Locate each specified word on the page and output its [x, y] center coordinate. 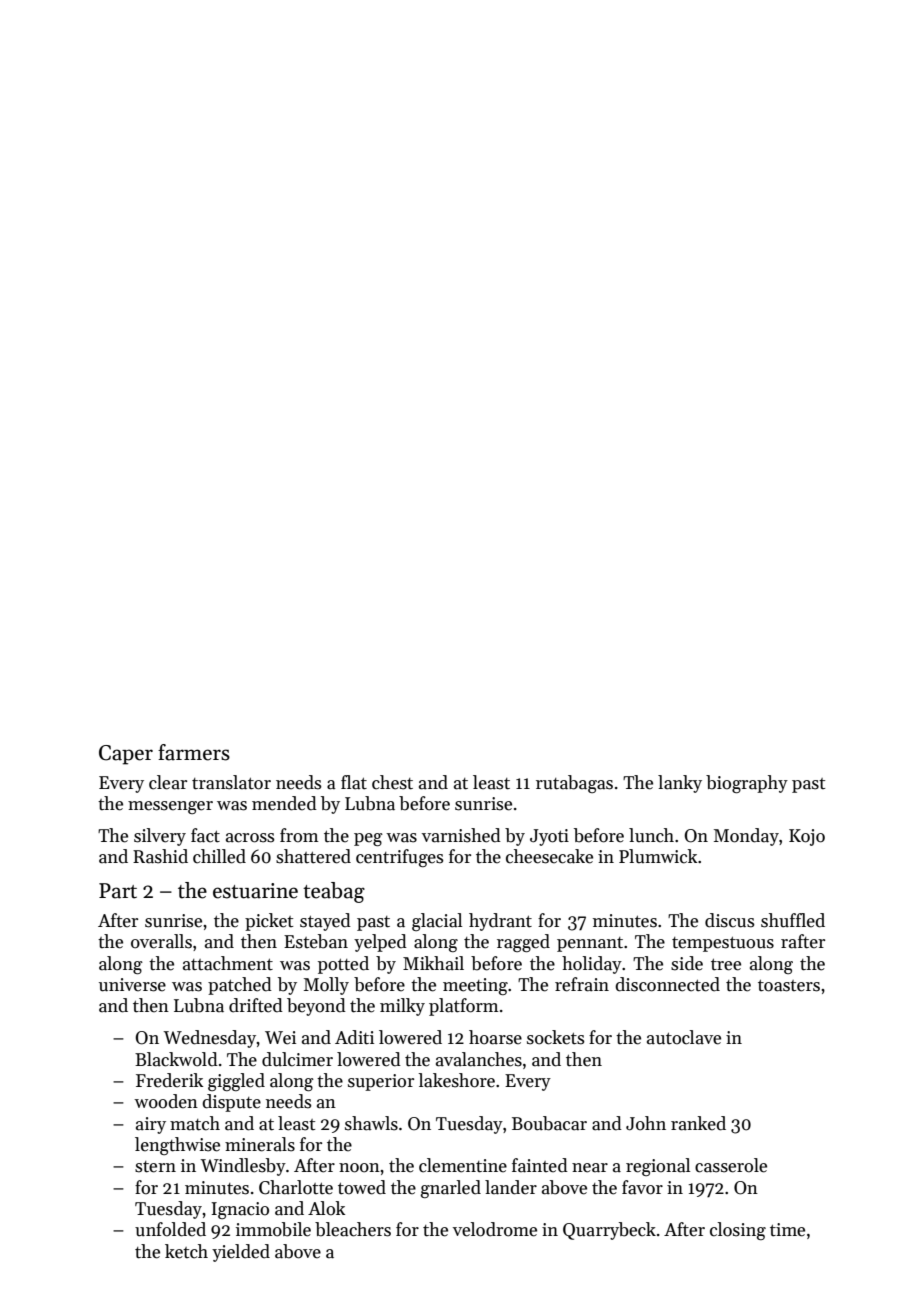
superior [381, 1082]
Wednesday [210, 1039]
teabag [334, 892]
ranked [698, 1123]
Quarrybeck [609, 1231]
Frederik [169, 1080]
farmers [194, 752]
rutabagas [574, 784]
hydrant [500, 922]
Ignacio [240, 1210]
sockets [555, 1037]
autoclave [684, 1037]
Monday [746, 837]
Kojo [807, 837]
